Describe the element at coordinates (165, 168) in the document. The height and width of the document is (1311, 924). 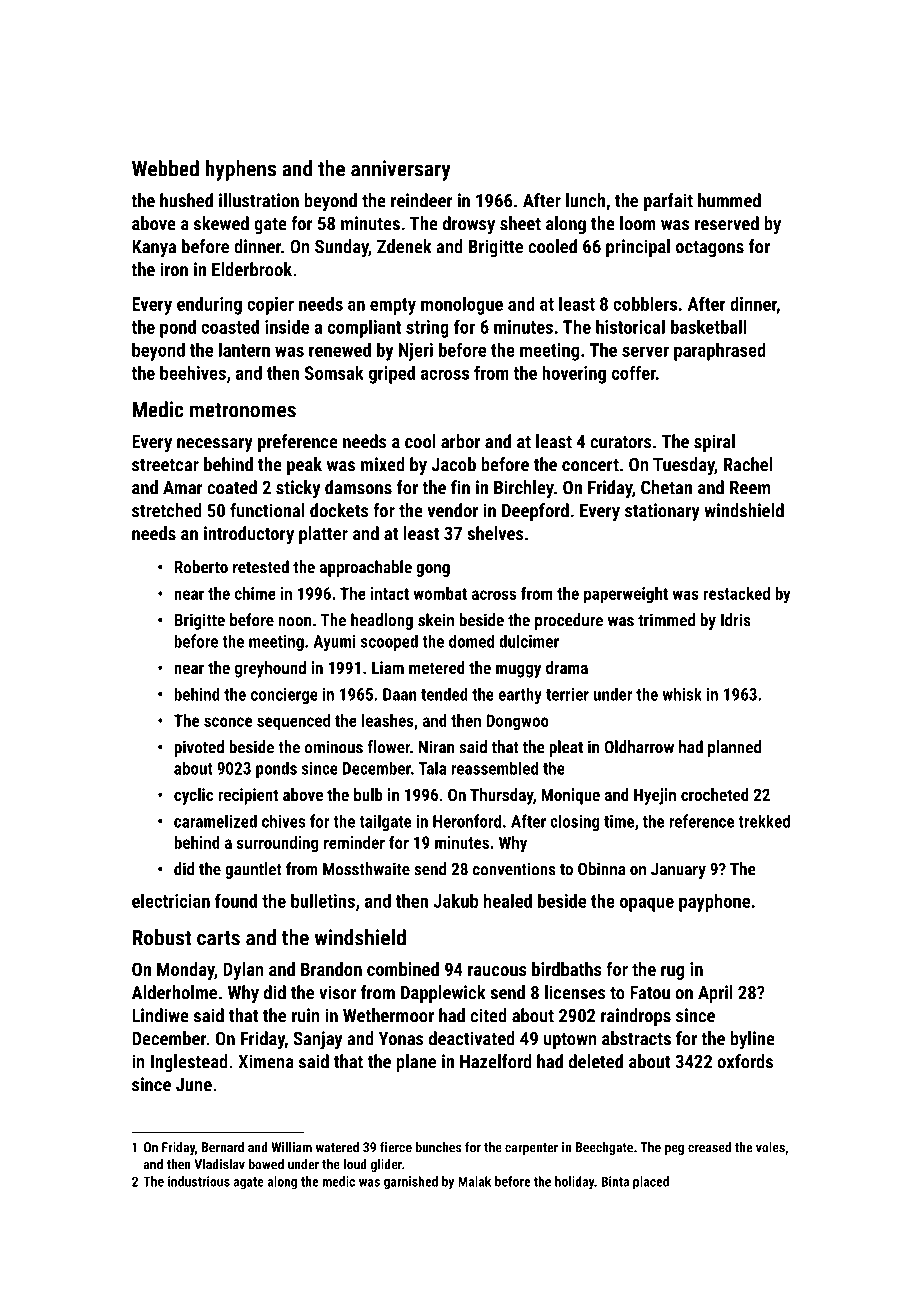
I see `Webbed` at that location.
